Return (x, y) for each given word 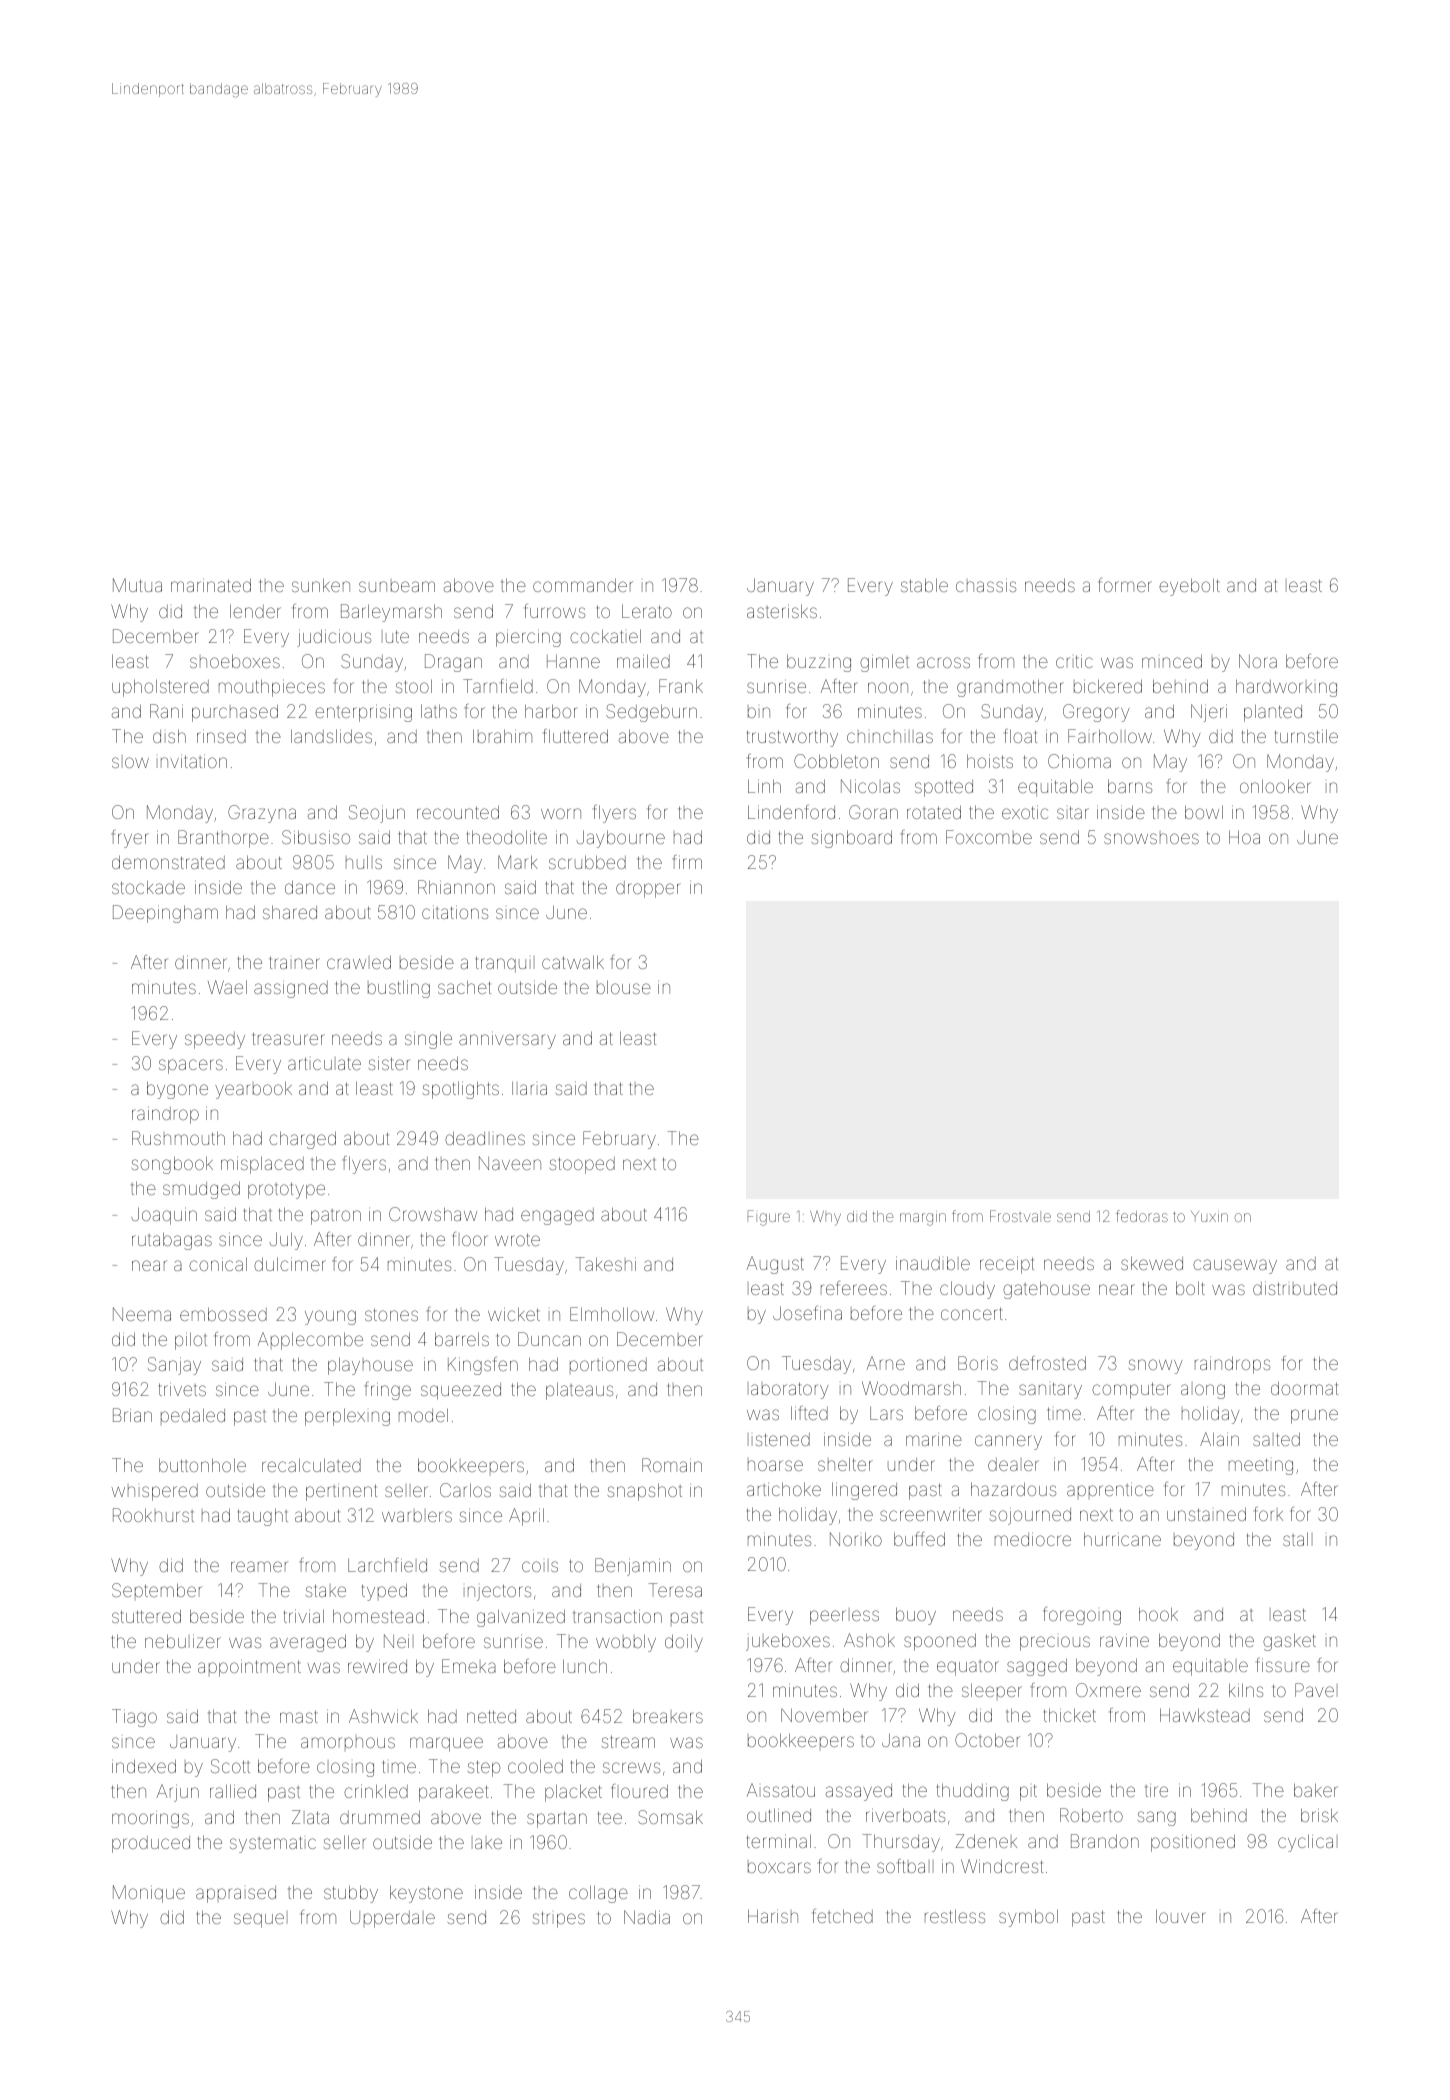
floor (470, 1239)
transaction (617, 1616)
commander (583, 585)
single (428, 1040)
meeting (1261, 1466)
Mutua (137, 585)
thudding (973, 1792)
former (1125, 585)
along (1203, 1391)
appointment (249, 1668)
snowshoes (1151, 838)
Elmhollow (612, 1314)
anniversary (507, 1040)
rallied (233, 1791)
